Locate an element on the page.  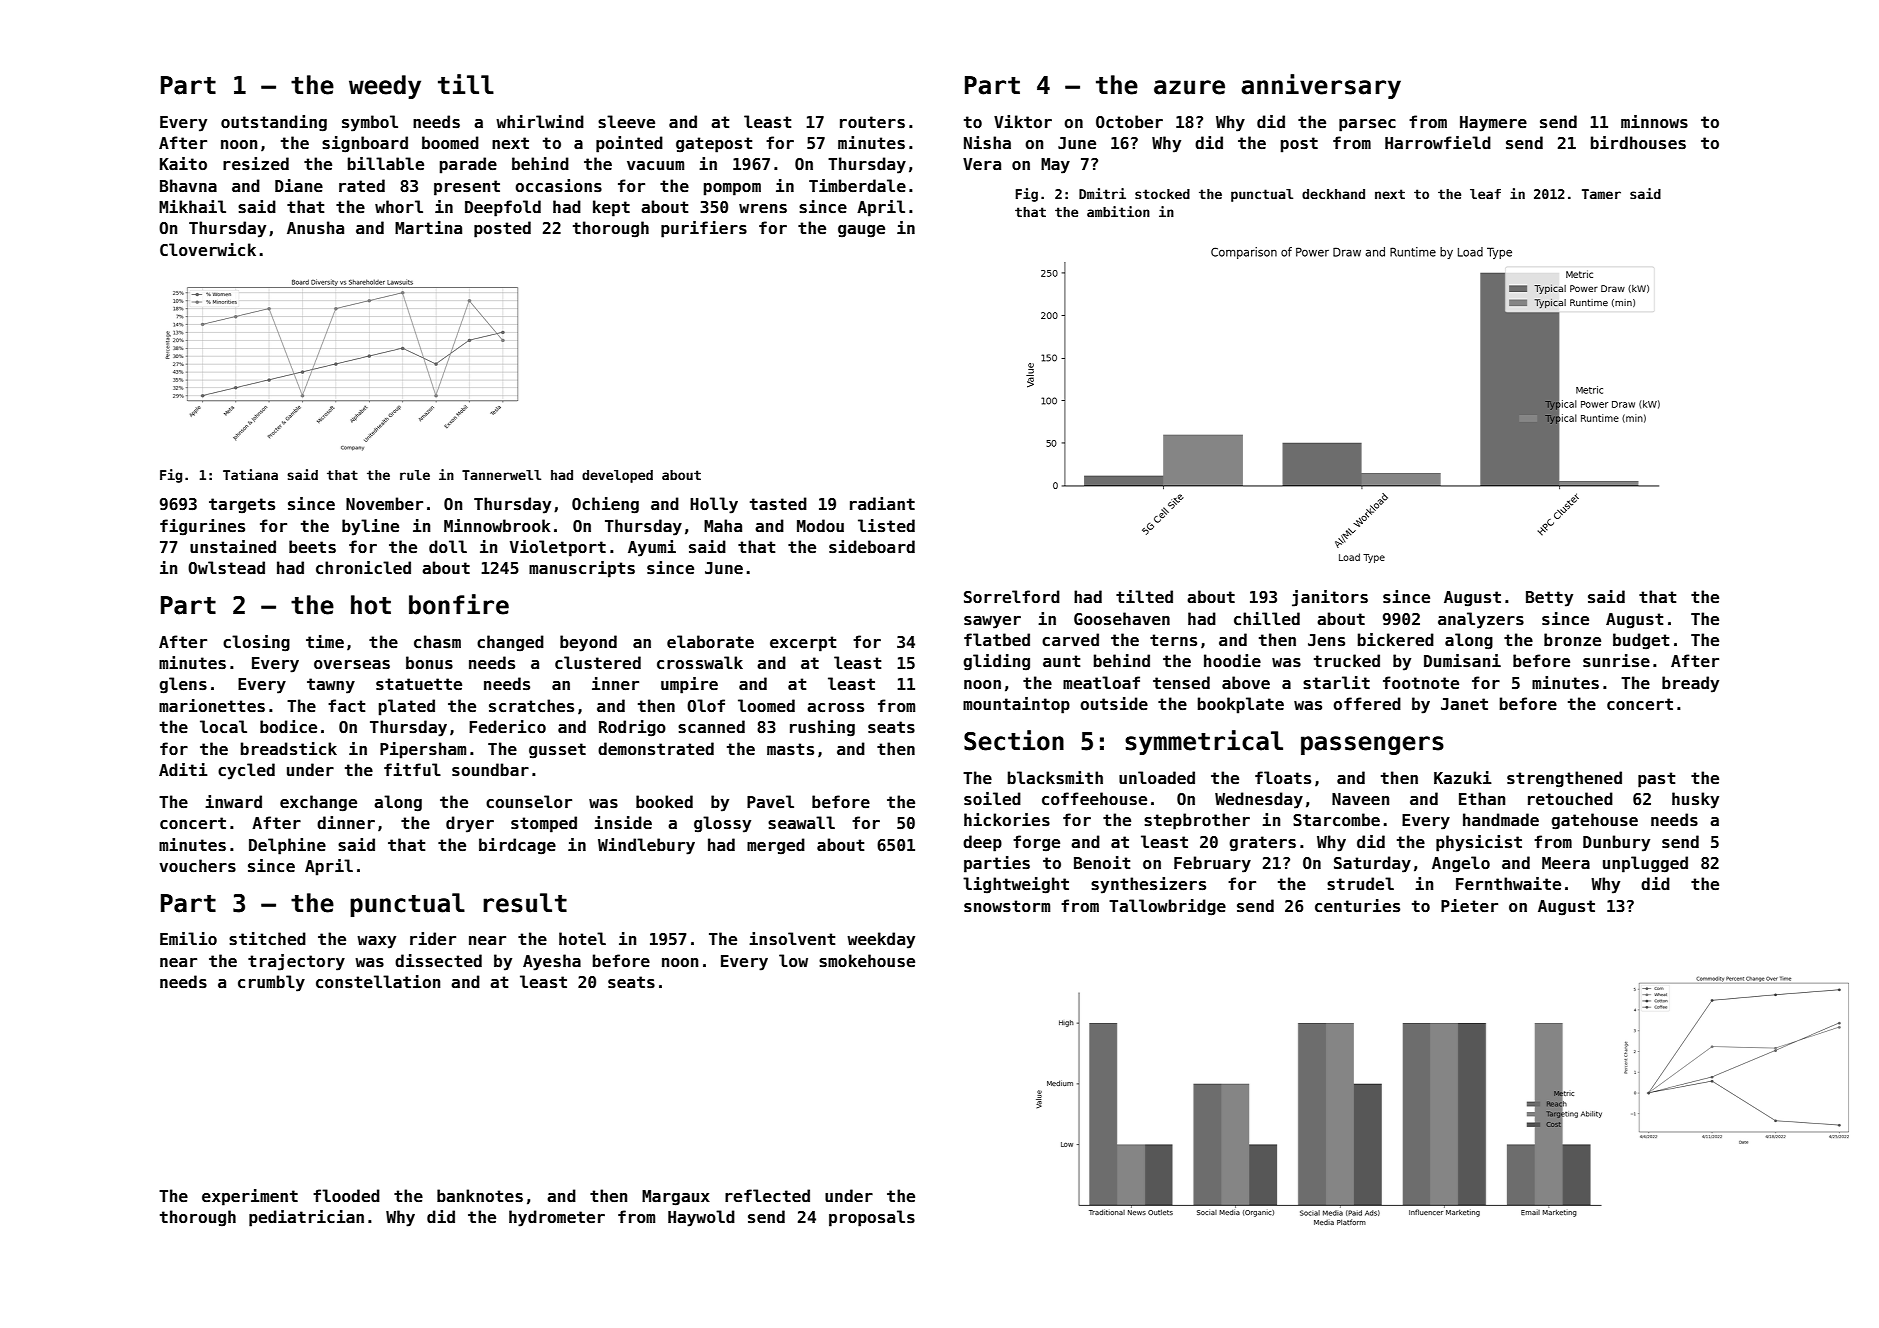
beets is located at coordinates (312, 547).
